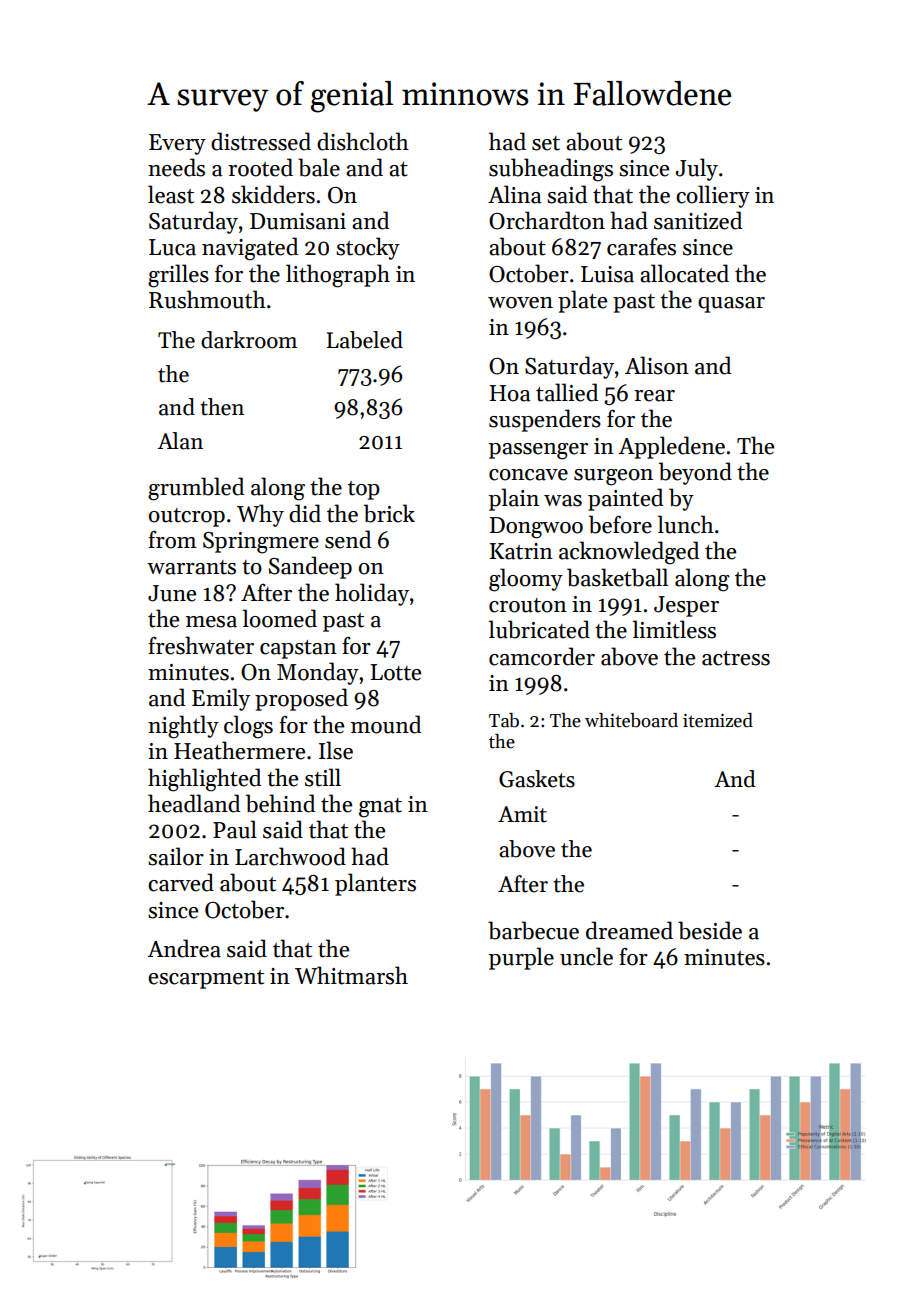  I want to click on beyond, so click(695, 473).
